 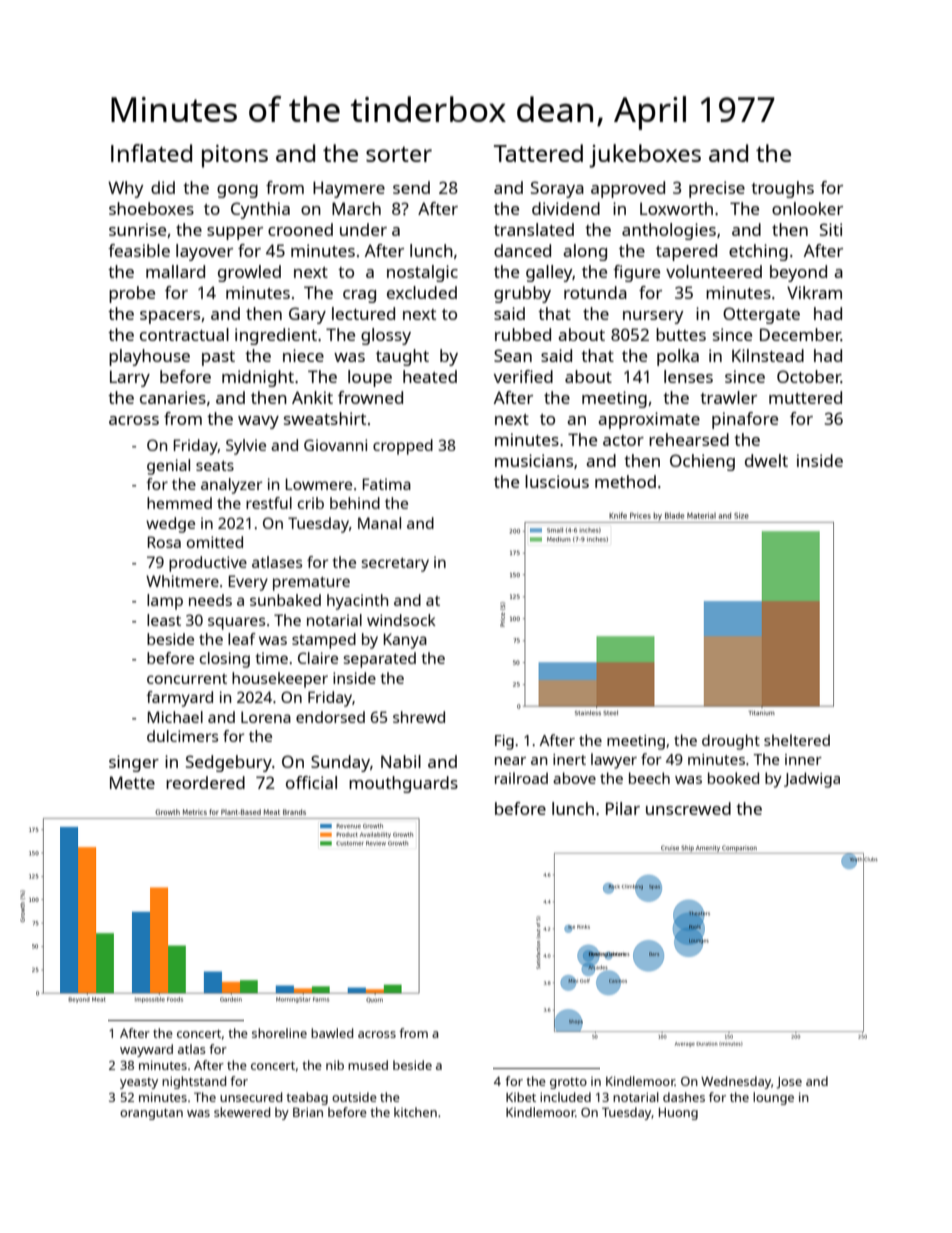 I want to click on Mette, so click(x=132, y=782).
